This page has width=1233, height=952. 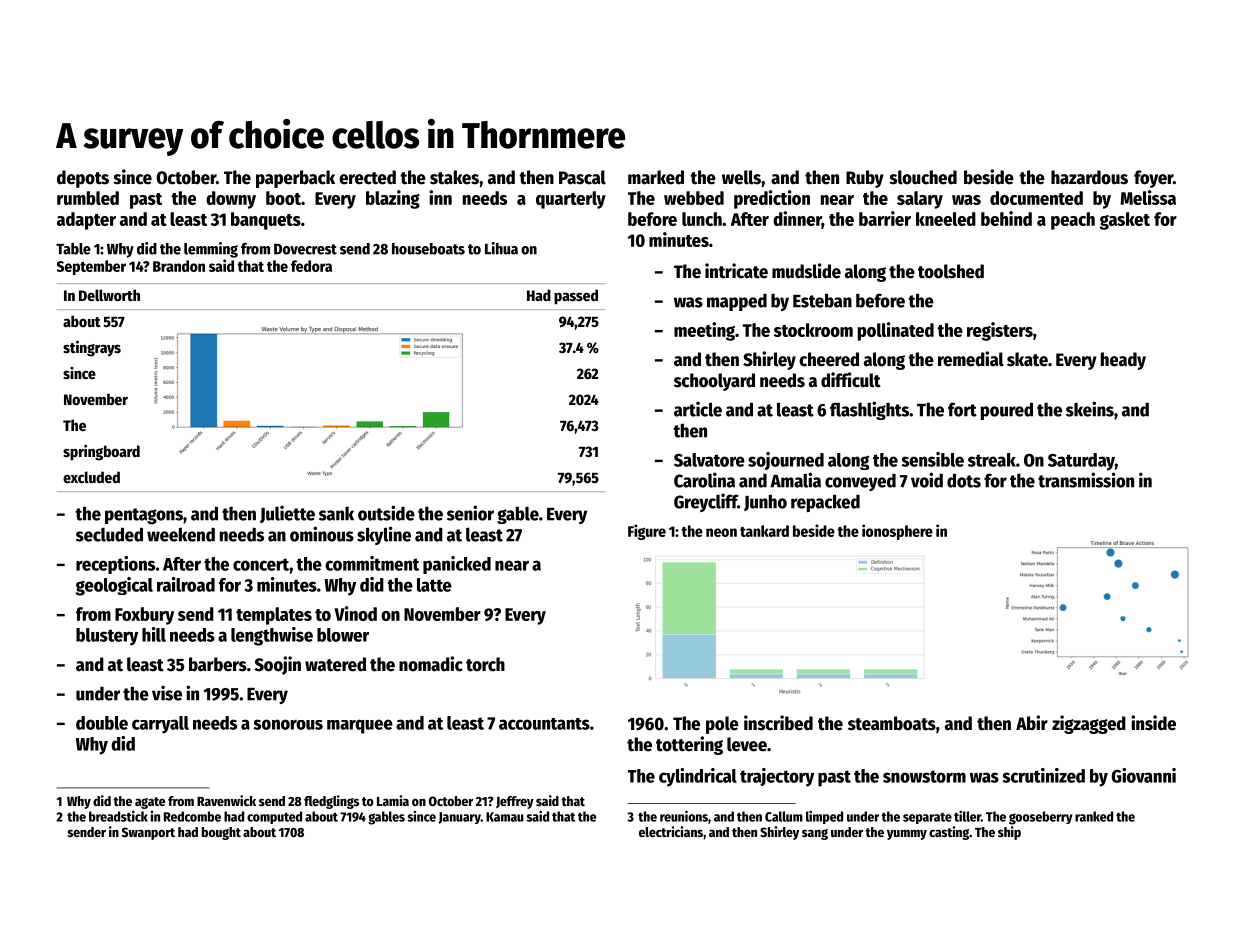 What do you see at coordinates (221, 833) in the page?
I see `bought` at bounding box center [221, 833].
